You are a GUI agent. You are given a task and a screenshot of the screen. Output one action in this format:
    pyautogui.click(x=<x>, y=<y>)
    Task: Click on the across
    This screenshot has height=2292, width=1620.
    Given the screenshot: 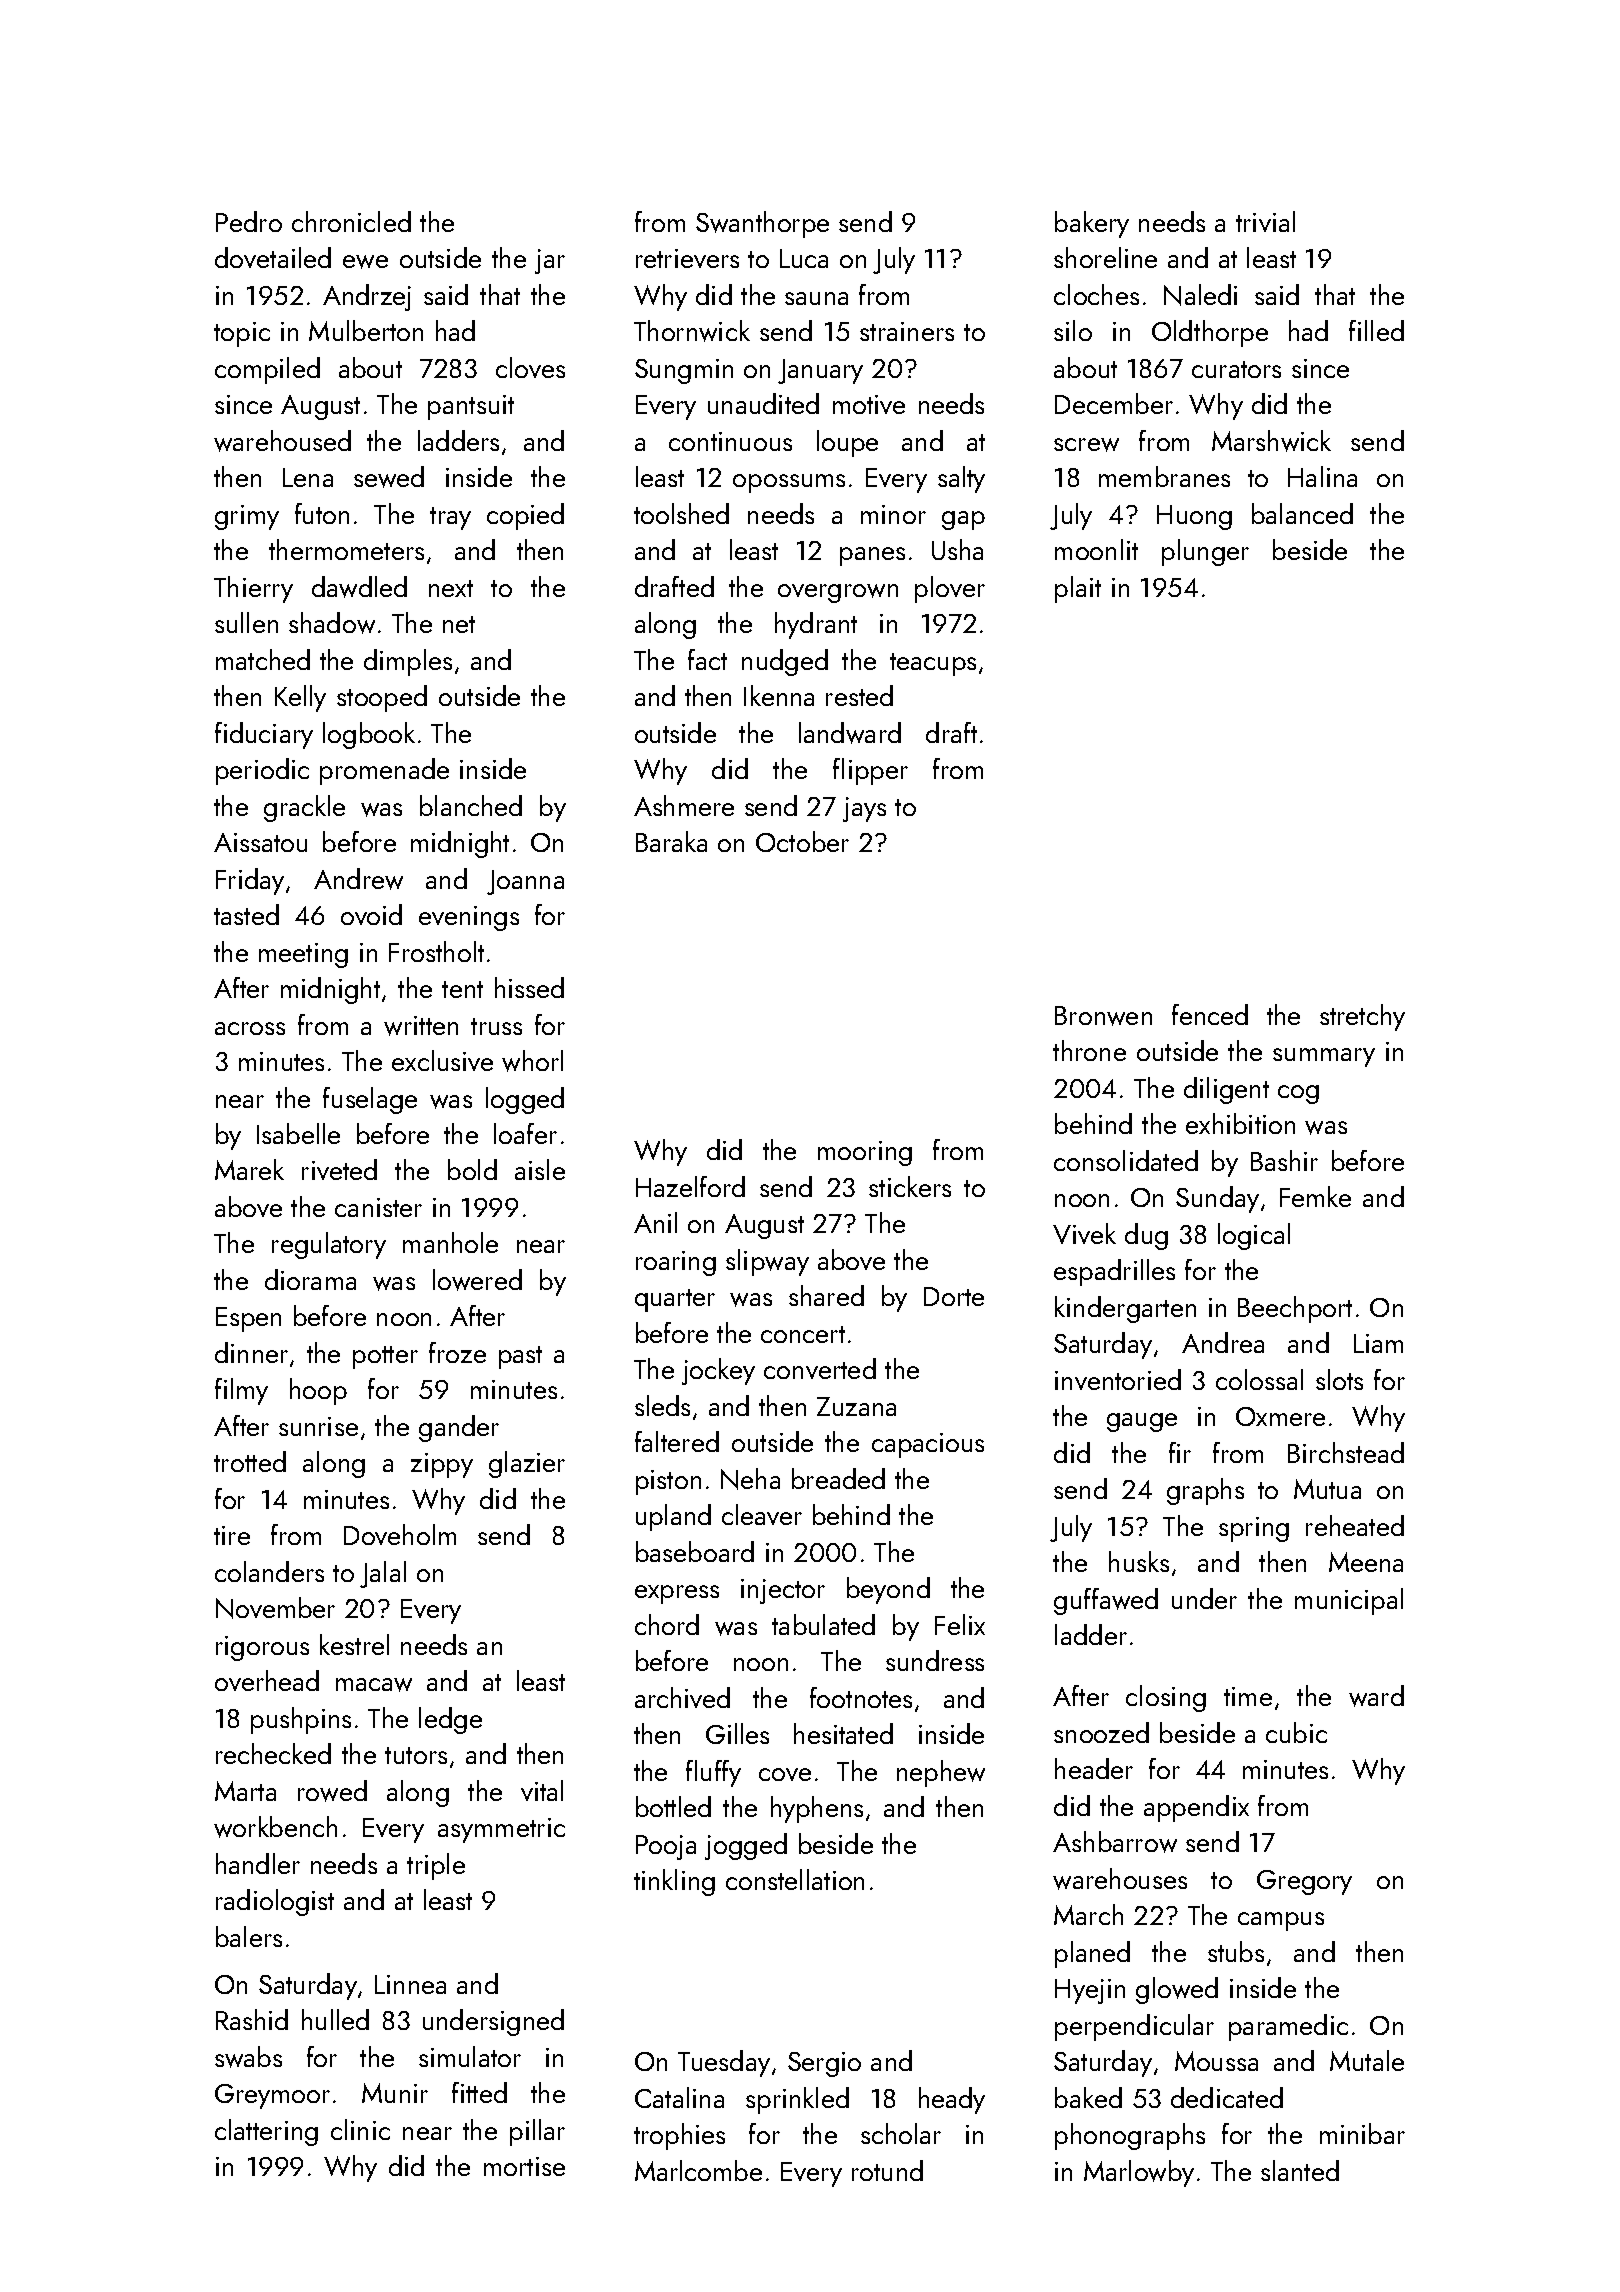 What is the action you would take?
    pyautogui.click(x=250, y=1028)
